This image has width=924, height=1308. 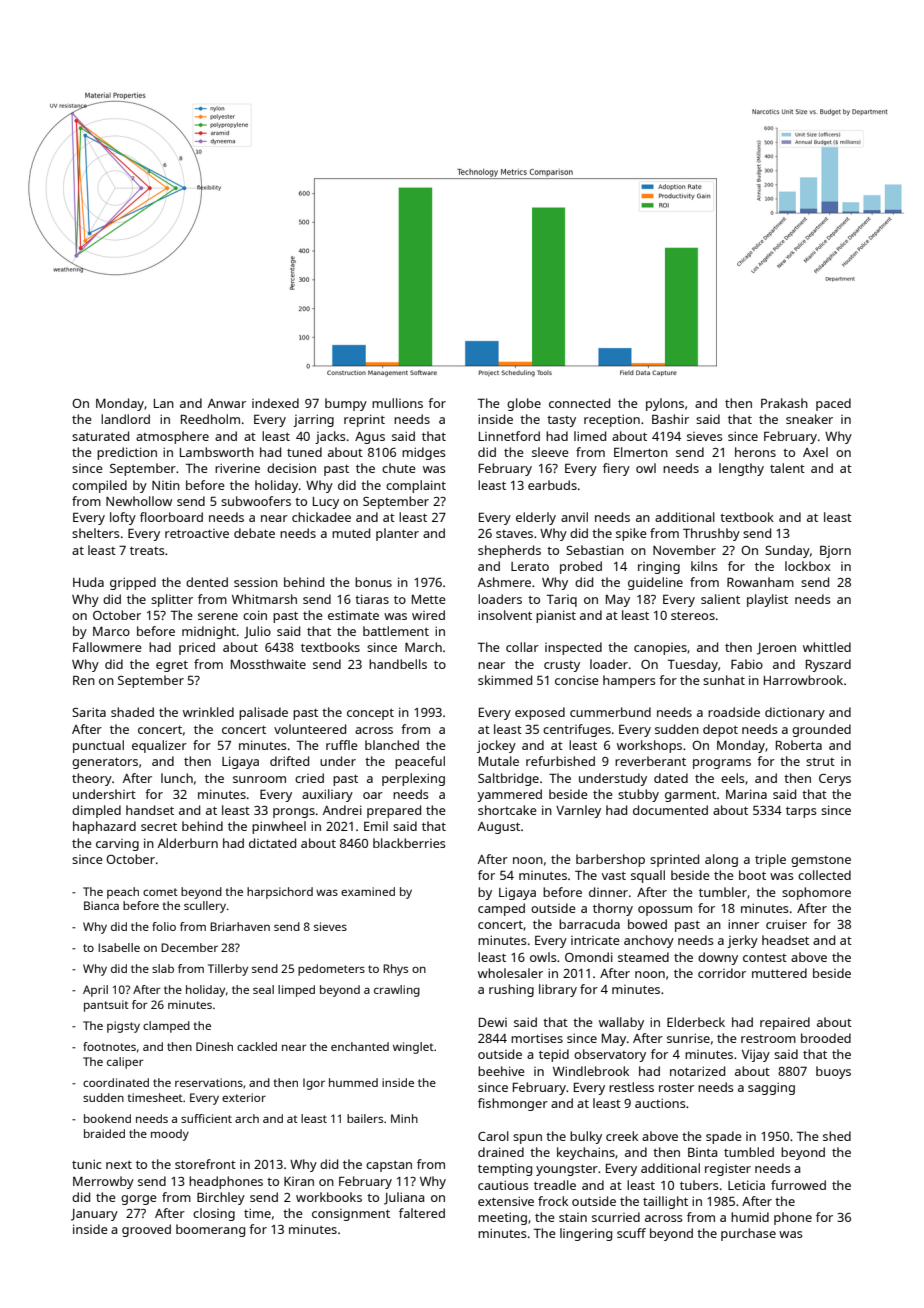 I want to click on shaded, so click(x=132, y=712).
